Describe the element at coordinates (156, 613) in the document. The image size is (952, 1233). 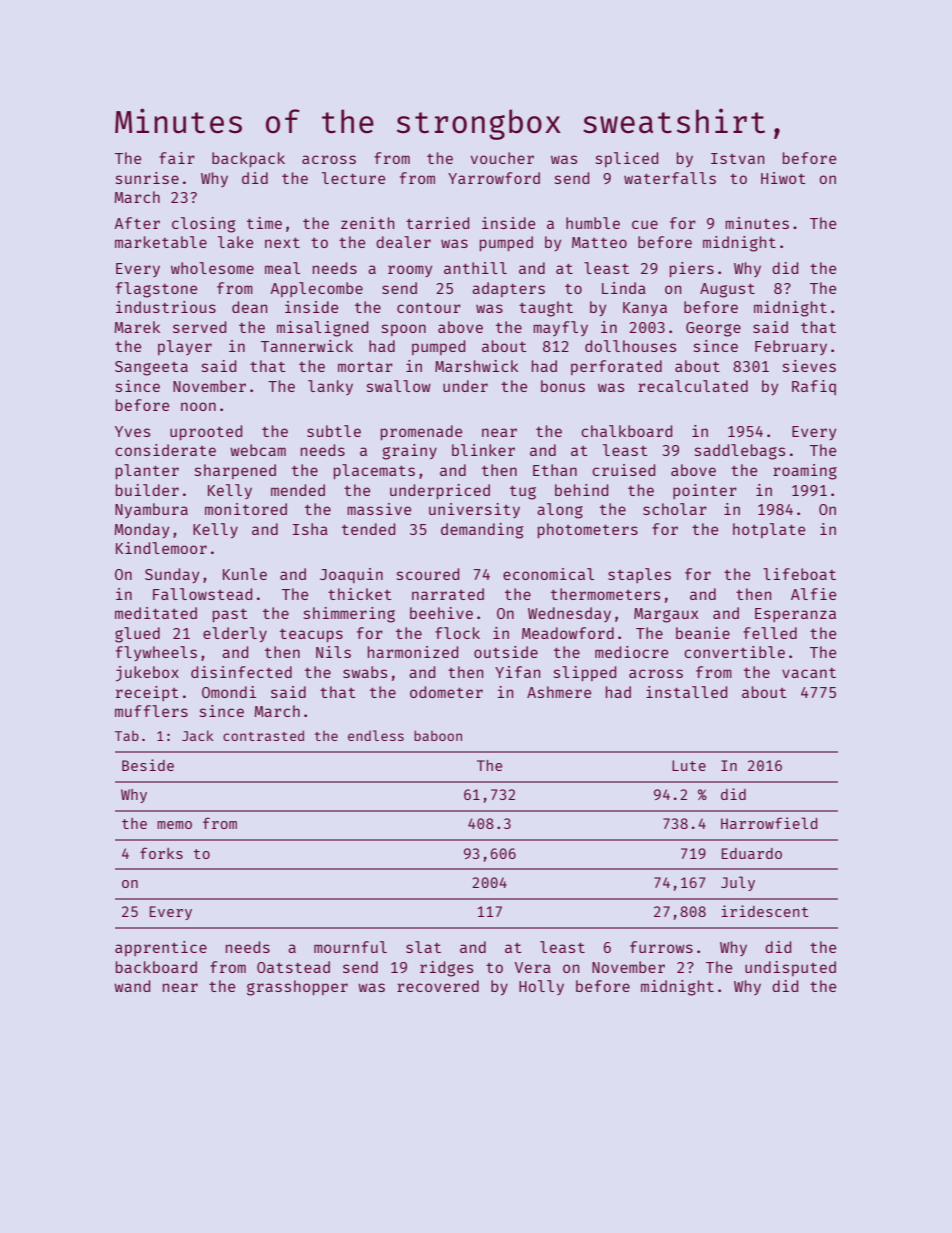
I see `meditated` at that location.
